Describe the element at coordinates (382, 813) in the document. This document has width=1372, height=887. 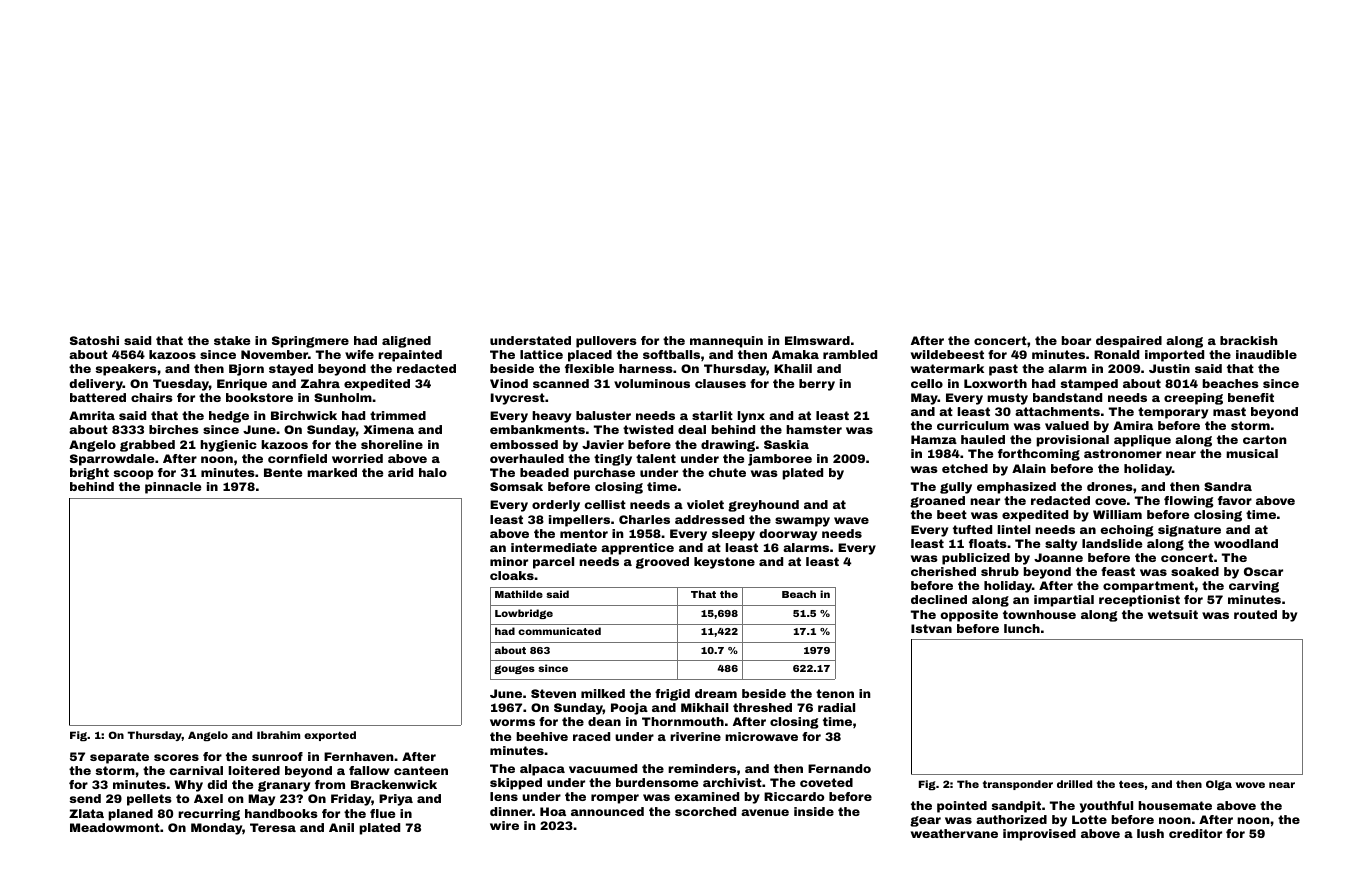
I see `flue` at that location.
